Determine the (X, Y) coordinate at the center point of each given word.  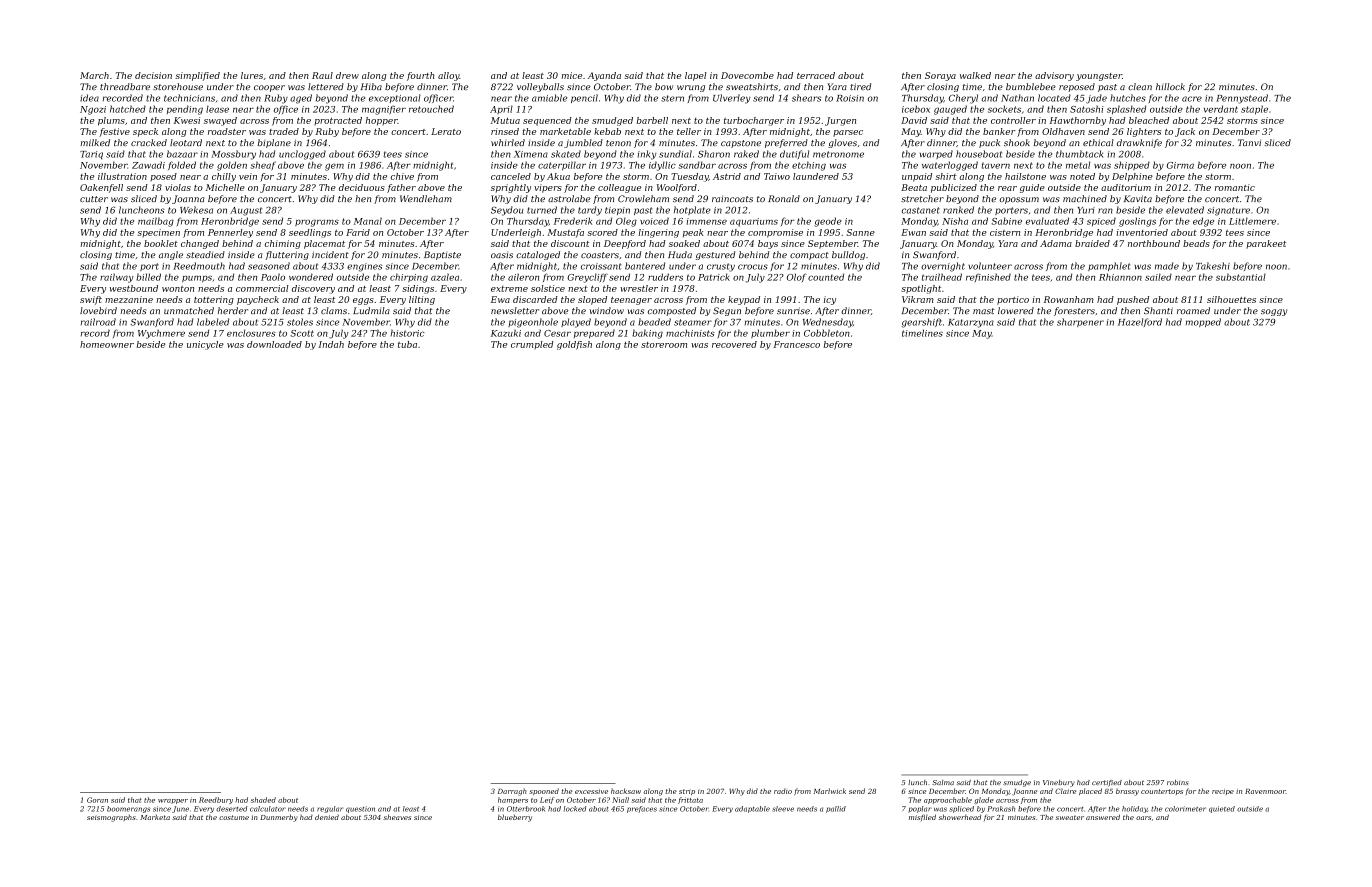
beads (1196, 243)
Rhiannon (1120, 277)
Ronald (784, 198)
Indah (331, 344)
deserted (231, 809)
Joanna (188, 199)
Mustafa (565, 233)
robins (1177, 782)
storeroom (664, 345)
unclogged (302, 155)
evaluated (1047, 221)
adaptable (752, 809)
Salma (943, 782)
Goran (97, 800)
